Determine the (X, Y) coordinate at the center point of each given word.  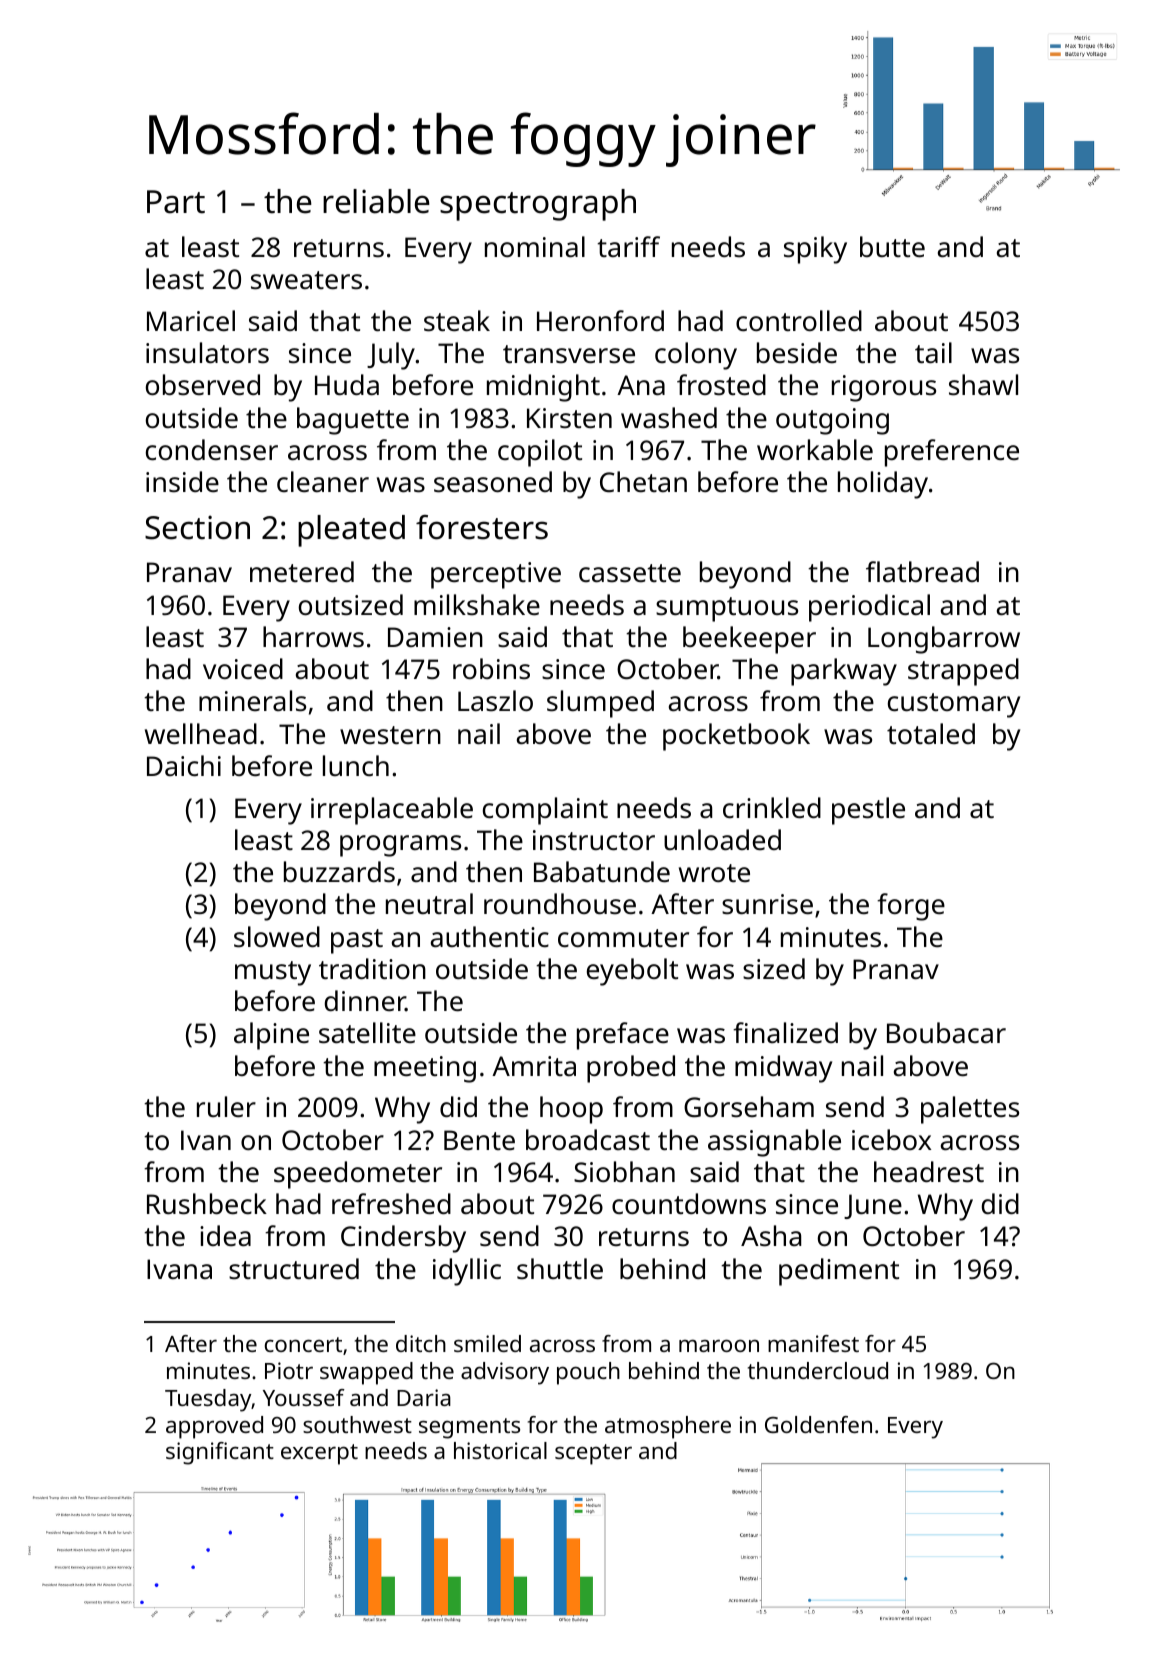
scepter (593, 1454)
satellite (367, 1033)
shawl (983, 385)
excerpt (319, 1454)
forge (911, 907)
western (390, 735)
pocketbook (736, 737)
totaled (931, 733)
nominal (535, 246)
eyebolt (632, 972)
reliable (376, 201)
